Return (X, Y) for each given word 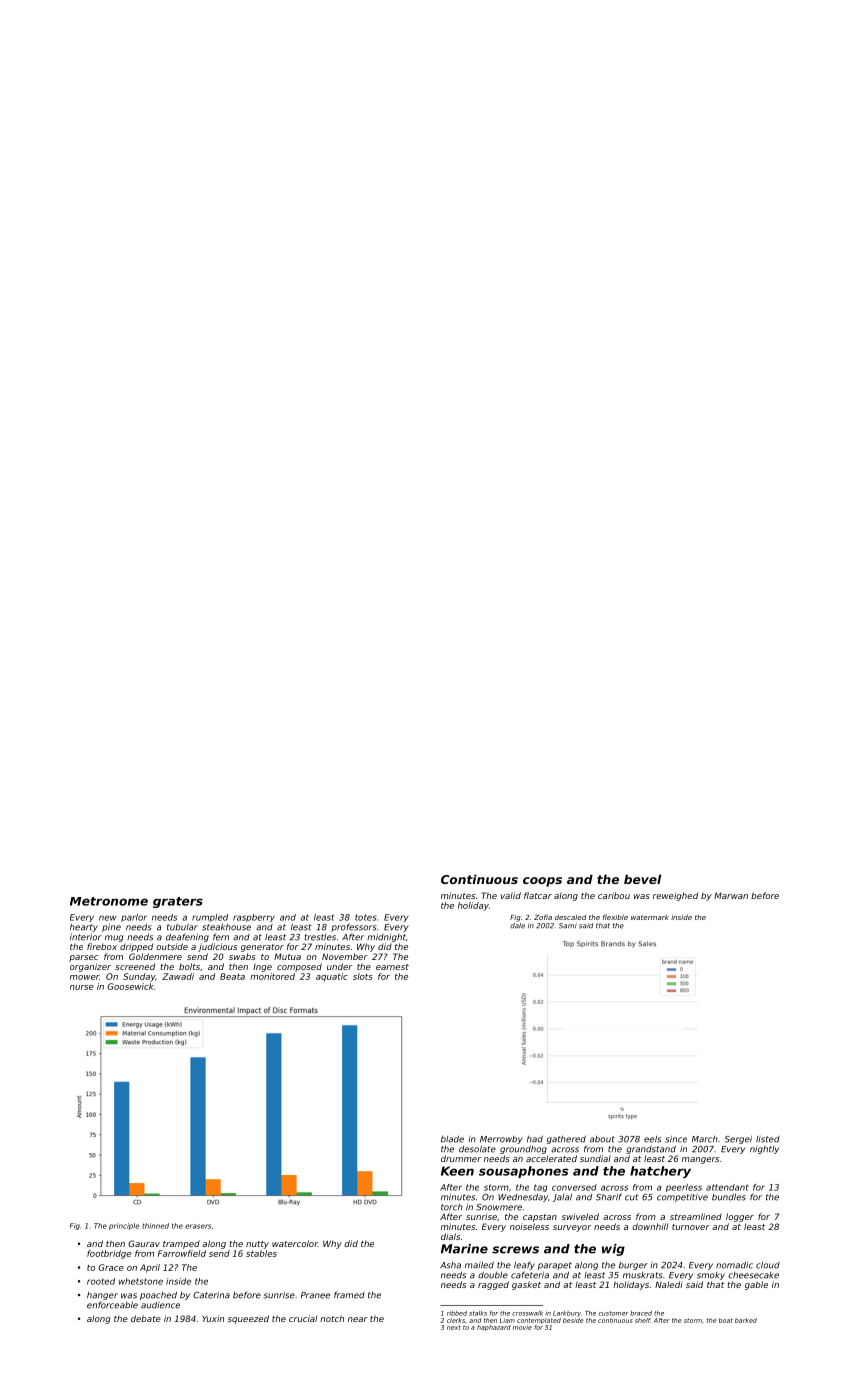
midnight (386, 938)
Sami (568, 926)
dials (450, 1236)
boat (726, 1320)
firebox (102, 946)
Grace (111, 1267)
